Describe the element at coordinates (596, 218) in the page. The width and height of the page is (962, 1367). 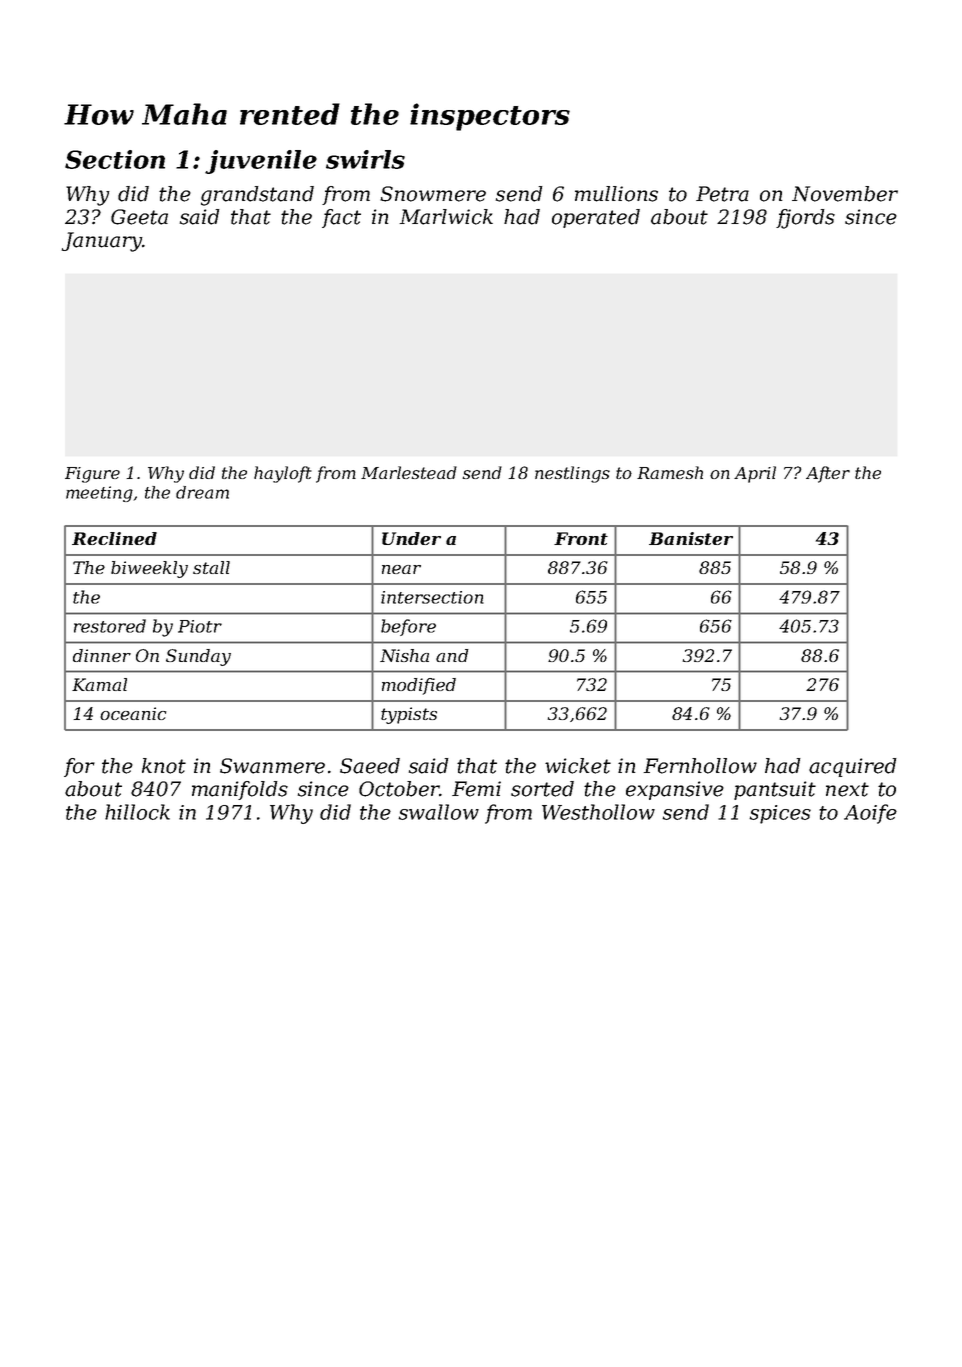
I see `operated` at that location.
